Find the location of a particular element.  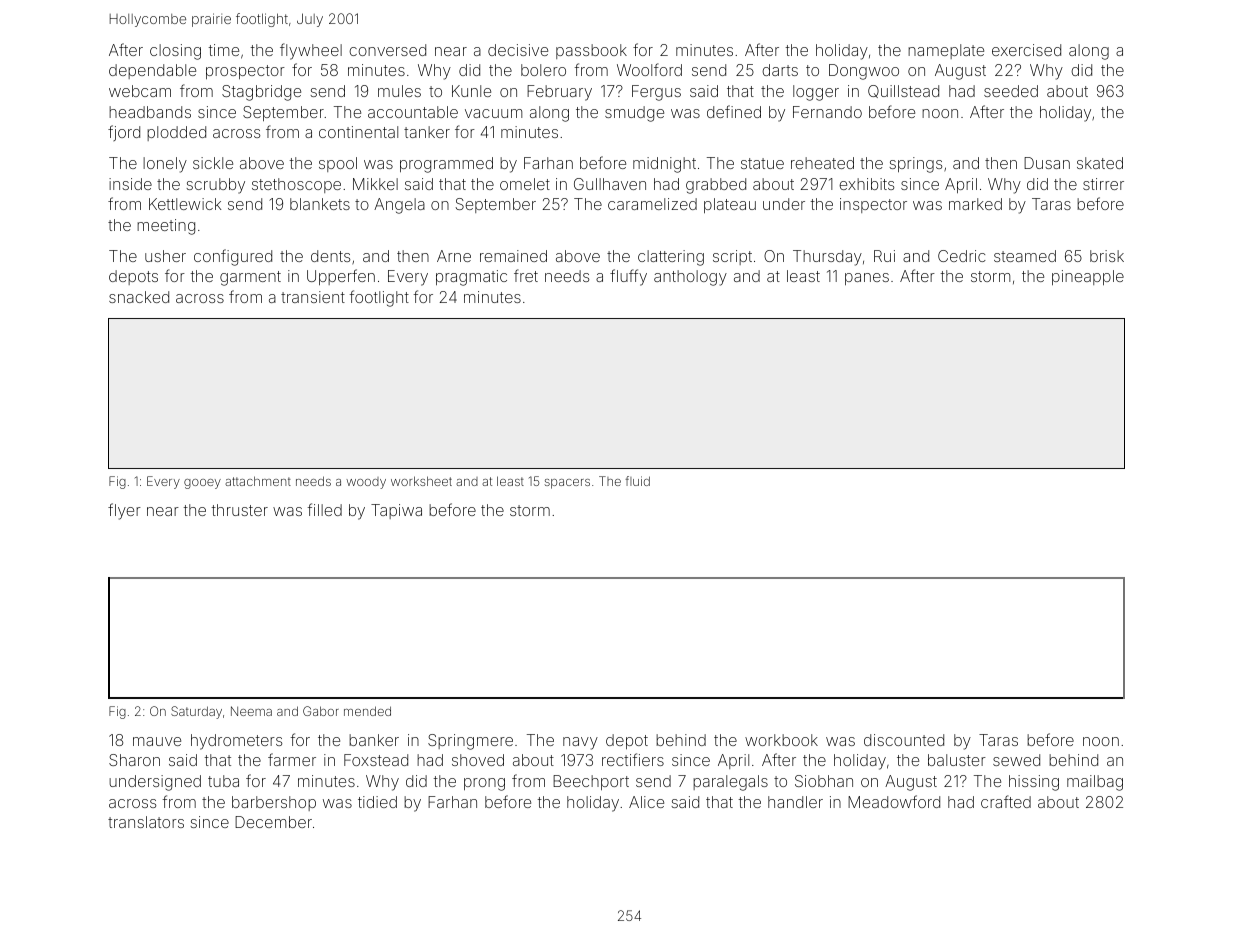

Woolford is located at coordinates (649, 69).
